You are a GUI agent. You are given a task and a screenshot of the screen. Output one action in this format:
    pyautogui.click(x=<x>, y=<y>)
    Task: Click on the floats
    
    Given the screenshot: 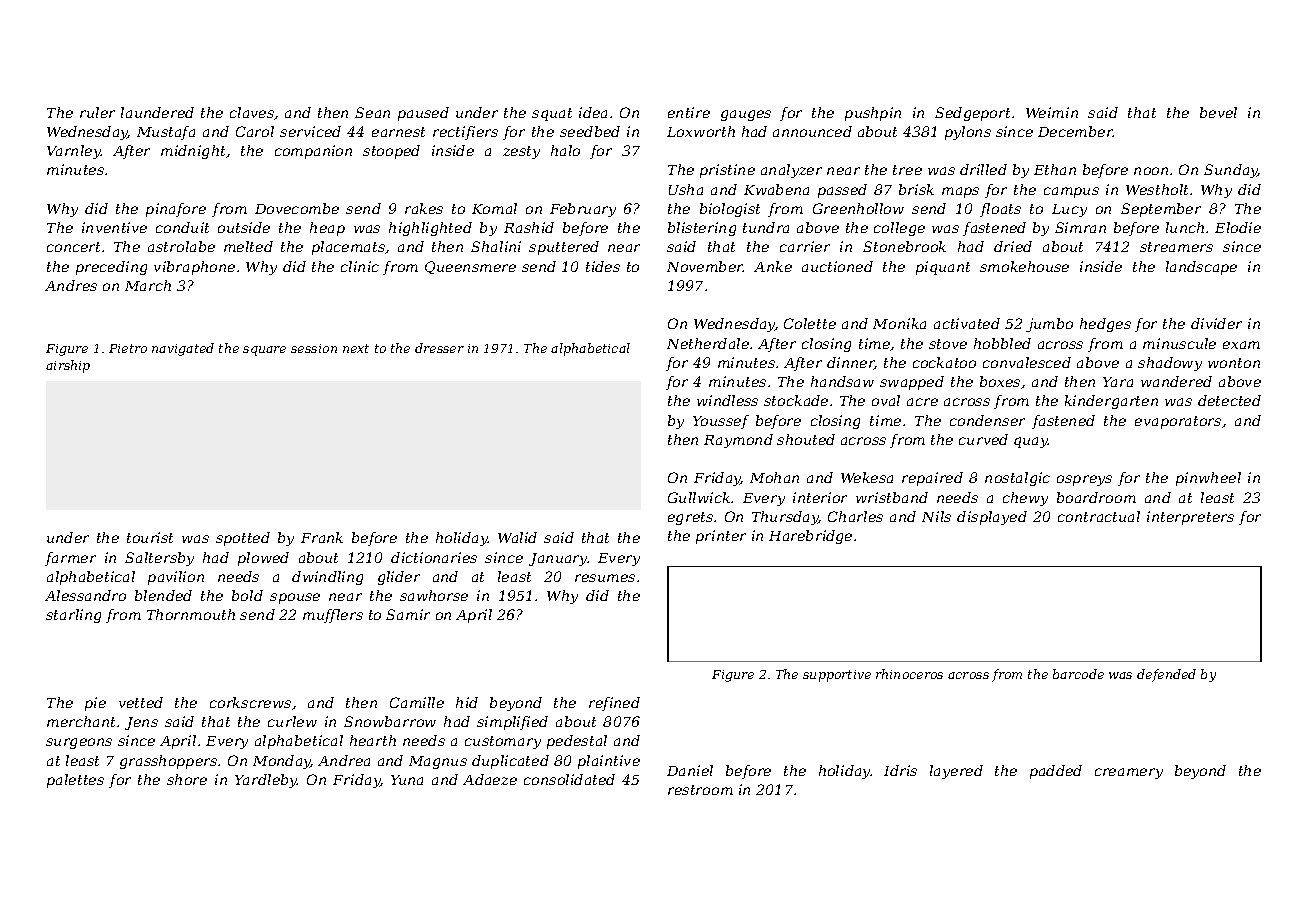 What is the action you would take?
    pyautogui.click(x=1000, y=210)
